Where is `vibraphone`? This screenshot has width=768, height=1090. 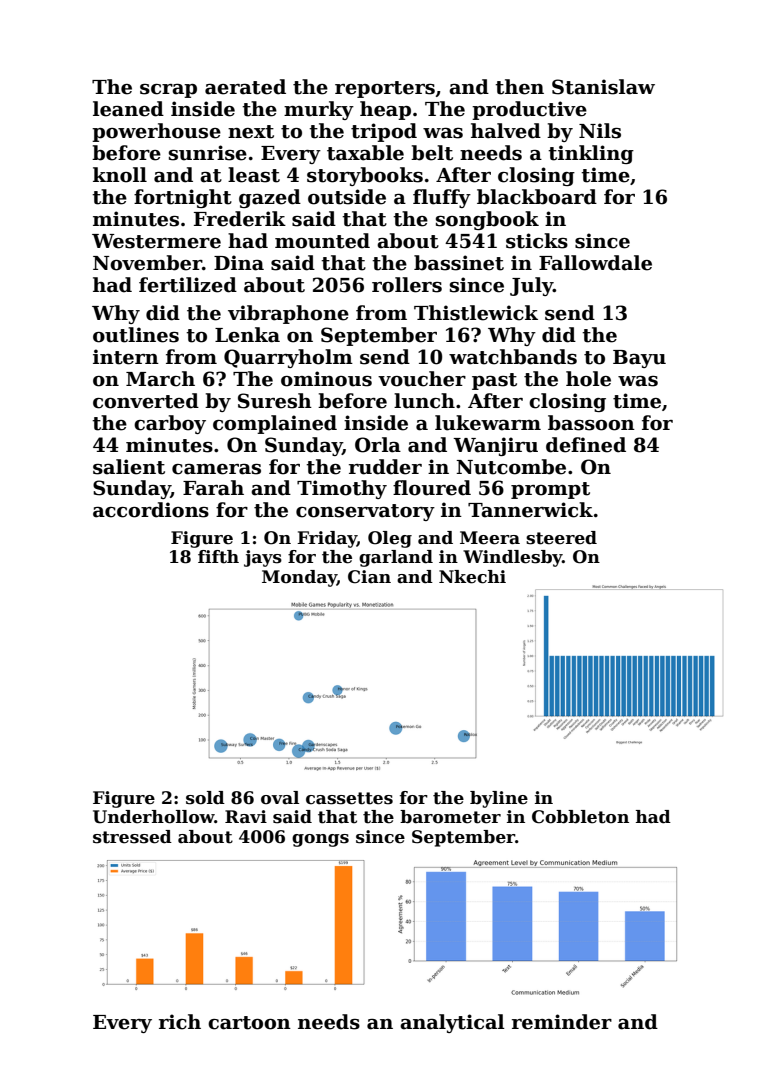
vibraphone is located at coordinates (288, 314).
